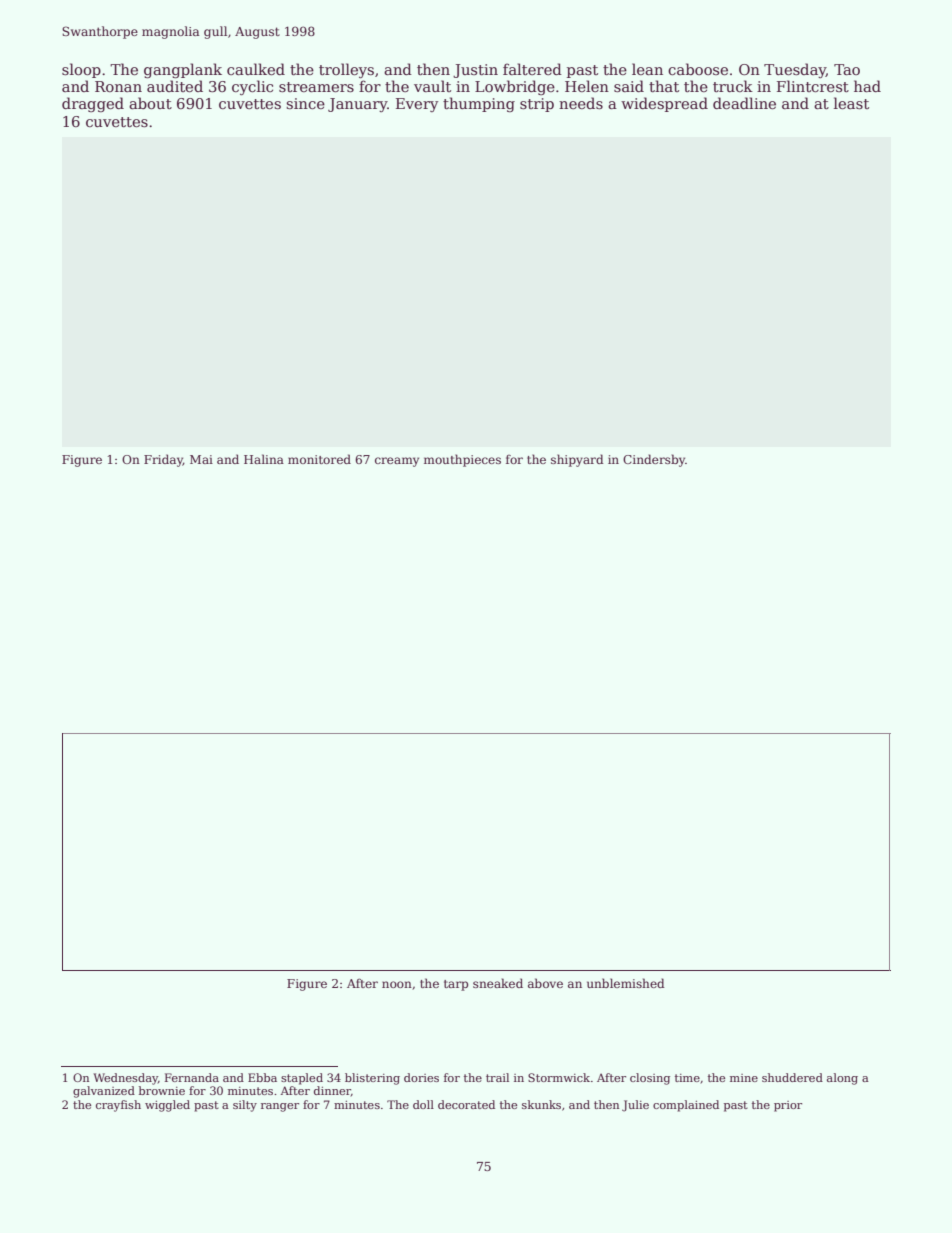 The height and width of the document is (1233, 952). I want to click on Cindersby, so click(654, 460).
